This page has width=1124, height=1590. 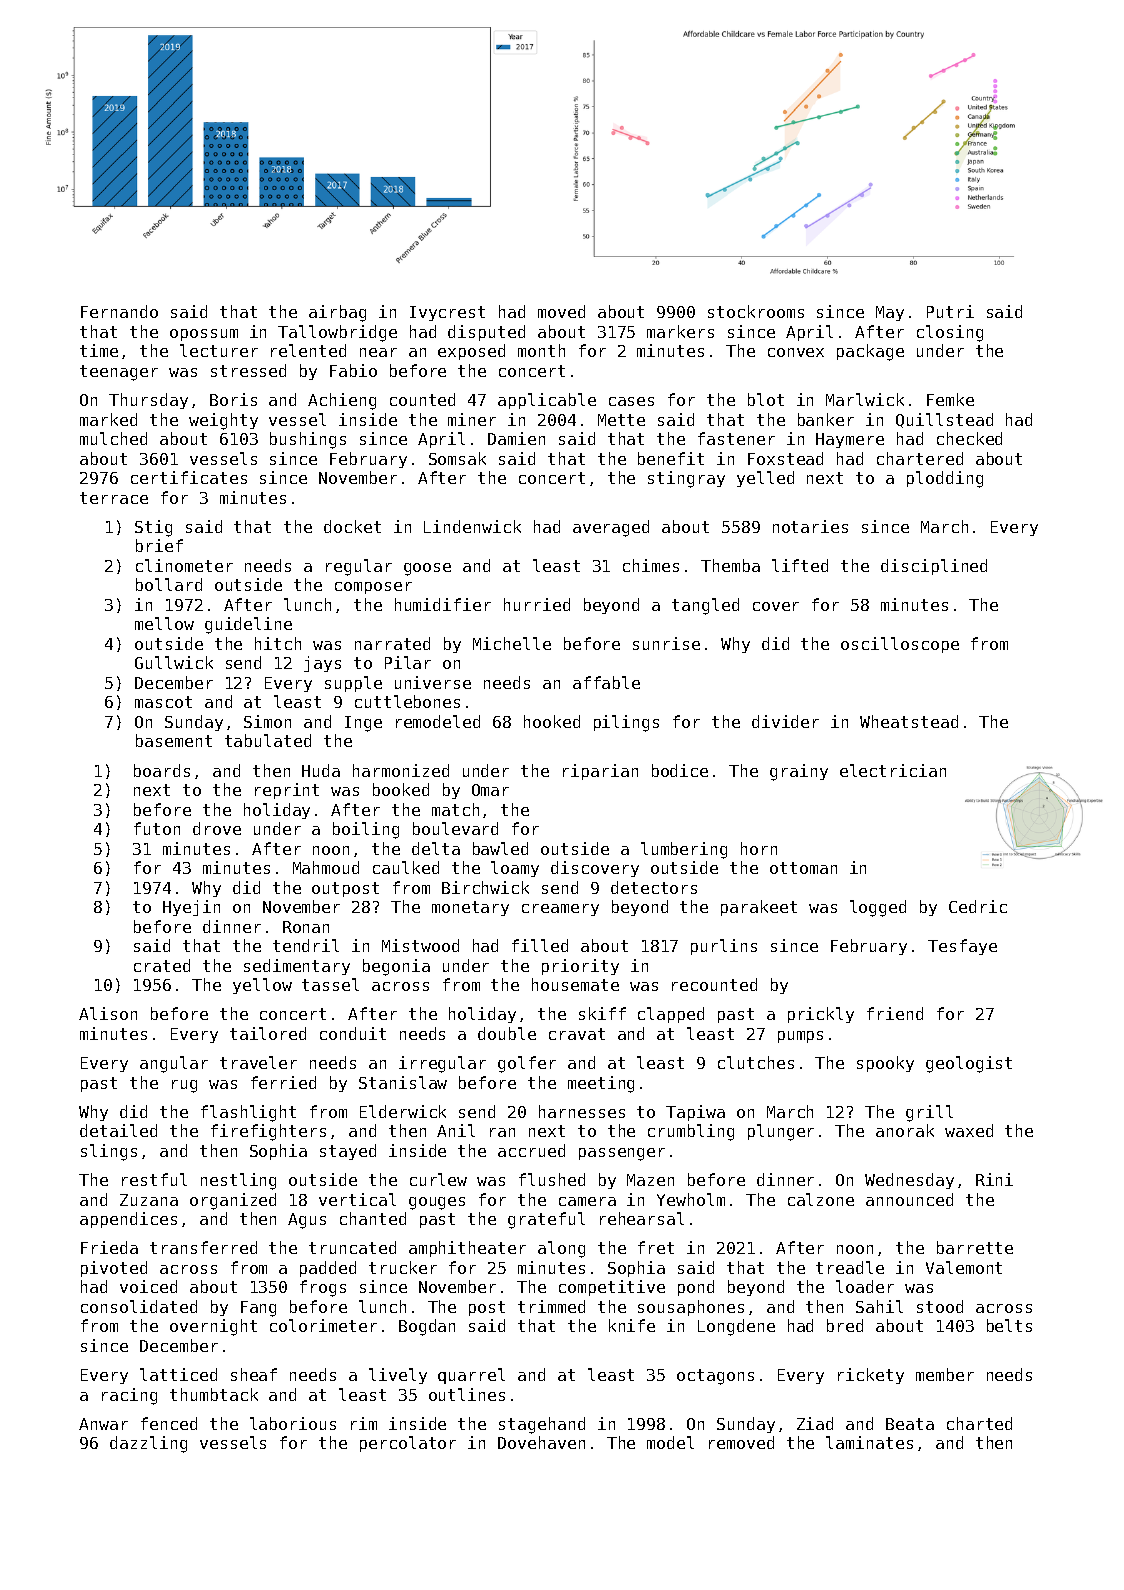 I want to click on supple, so click(x=353, y=684).
